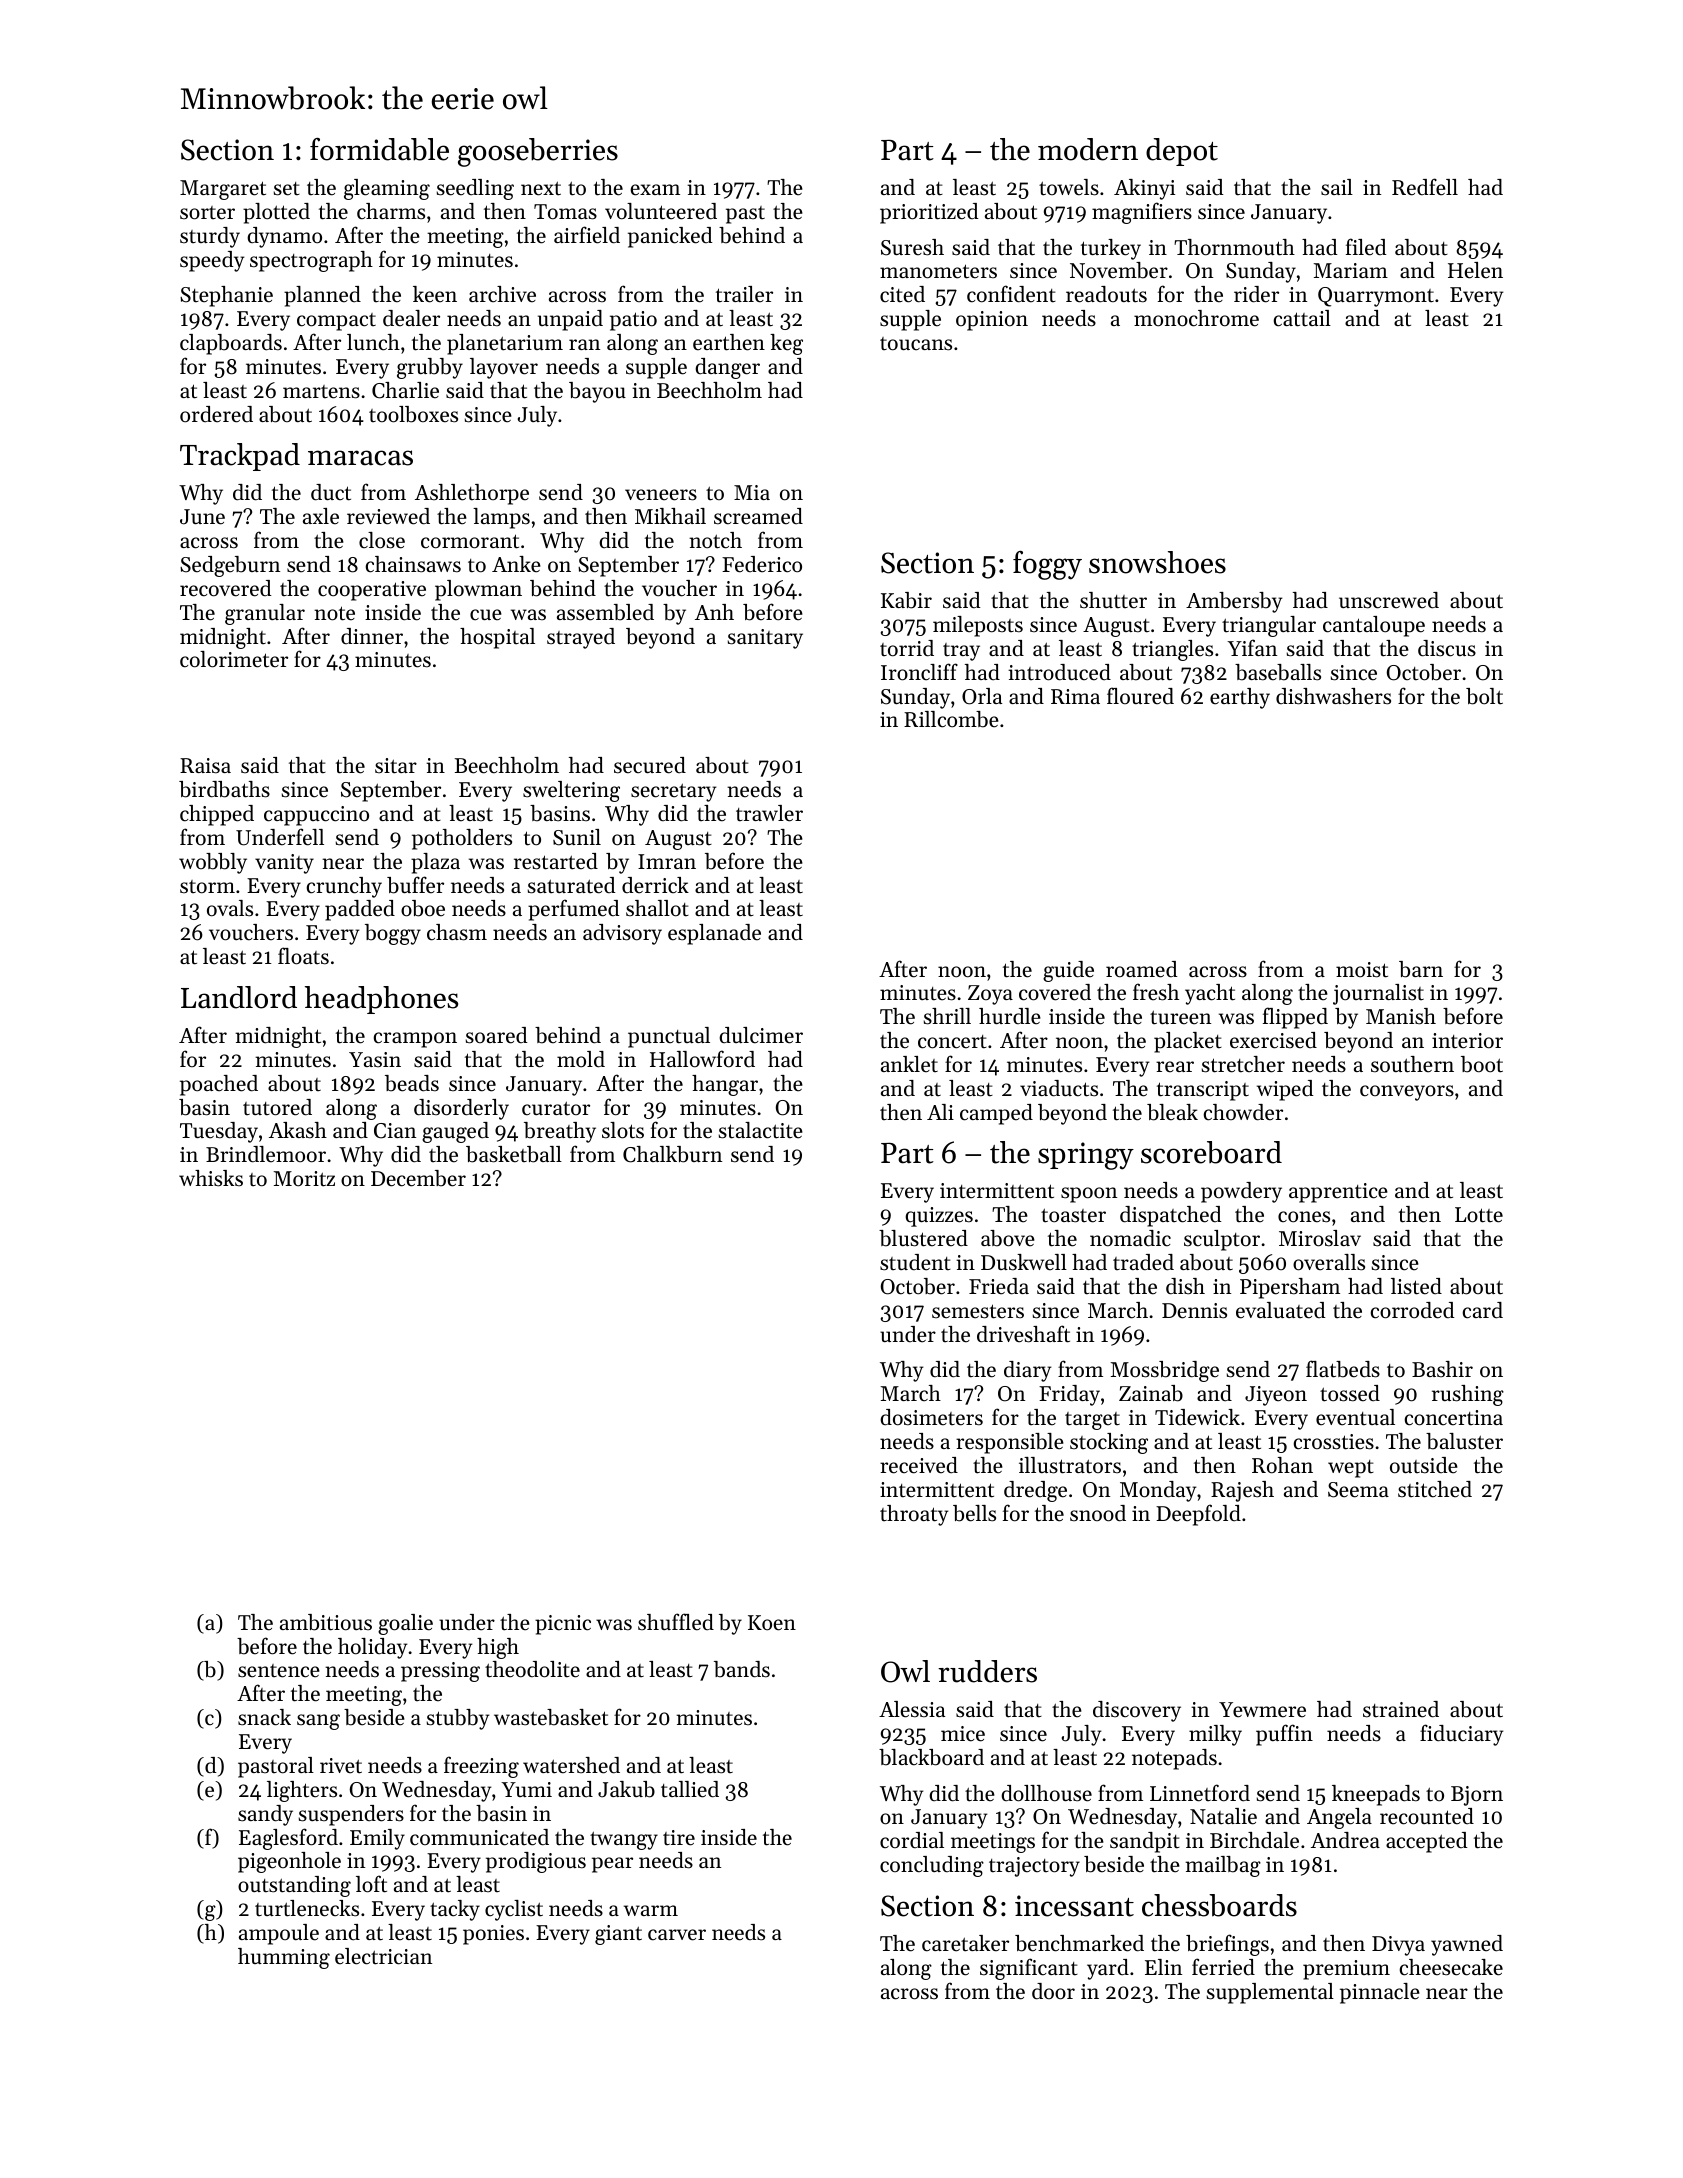 This screenshot has height=2178, width=1683. What do you see at coordinates (379, 149) in the screenshot?
I see `formidable` at bounding box center [379, 149].
